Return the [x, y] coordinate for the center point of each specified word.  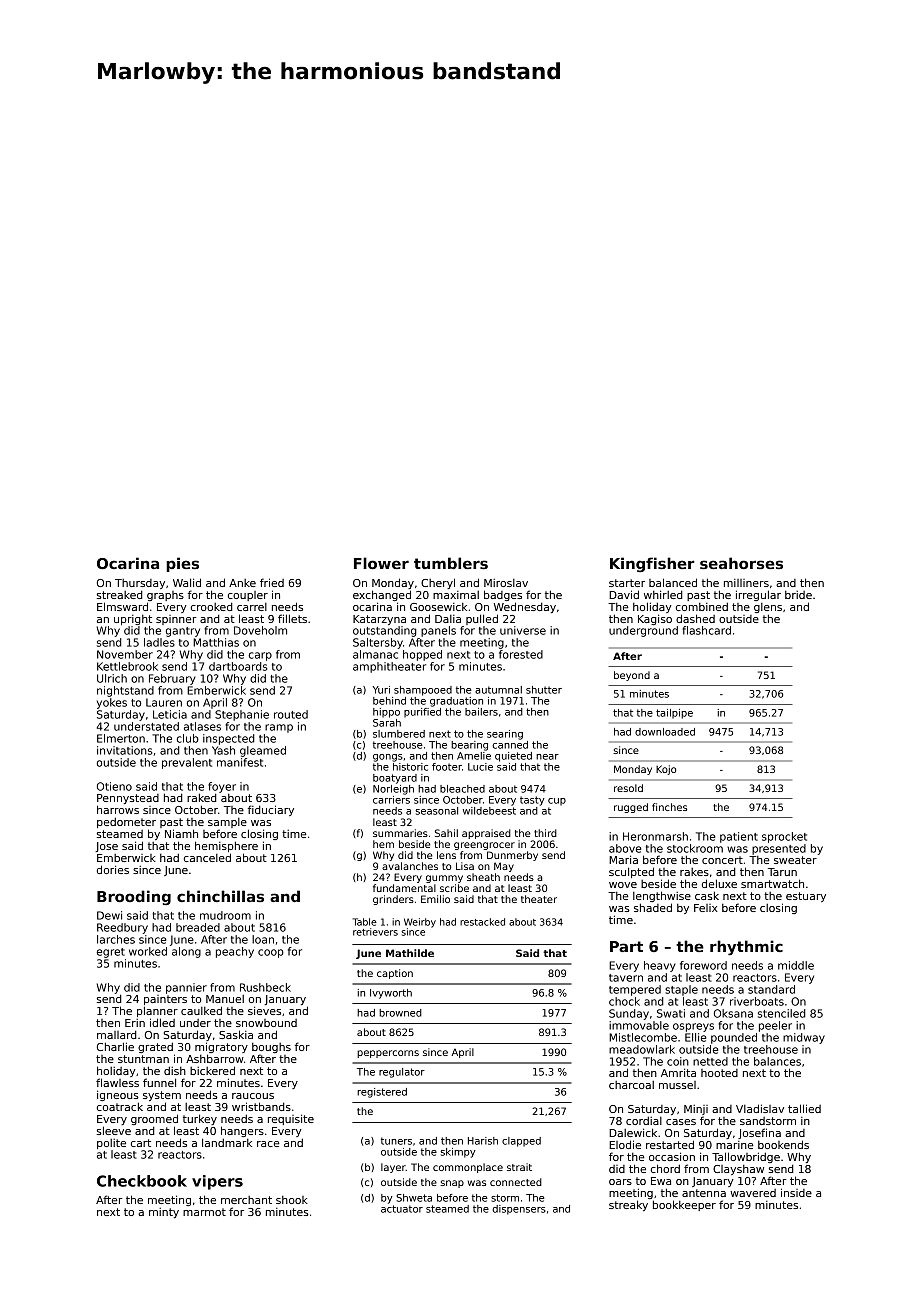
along [186, 952]
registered [382, 1093]
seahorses [741, 563]
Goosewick [438, 607]
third [545, 833]
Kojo [666, 770]
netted [710, 1061]
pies [182, 564]
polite [111, 1144]
